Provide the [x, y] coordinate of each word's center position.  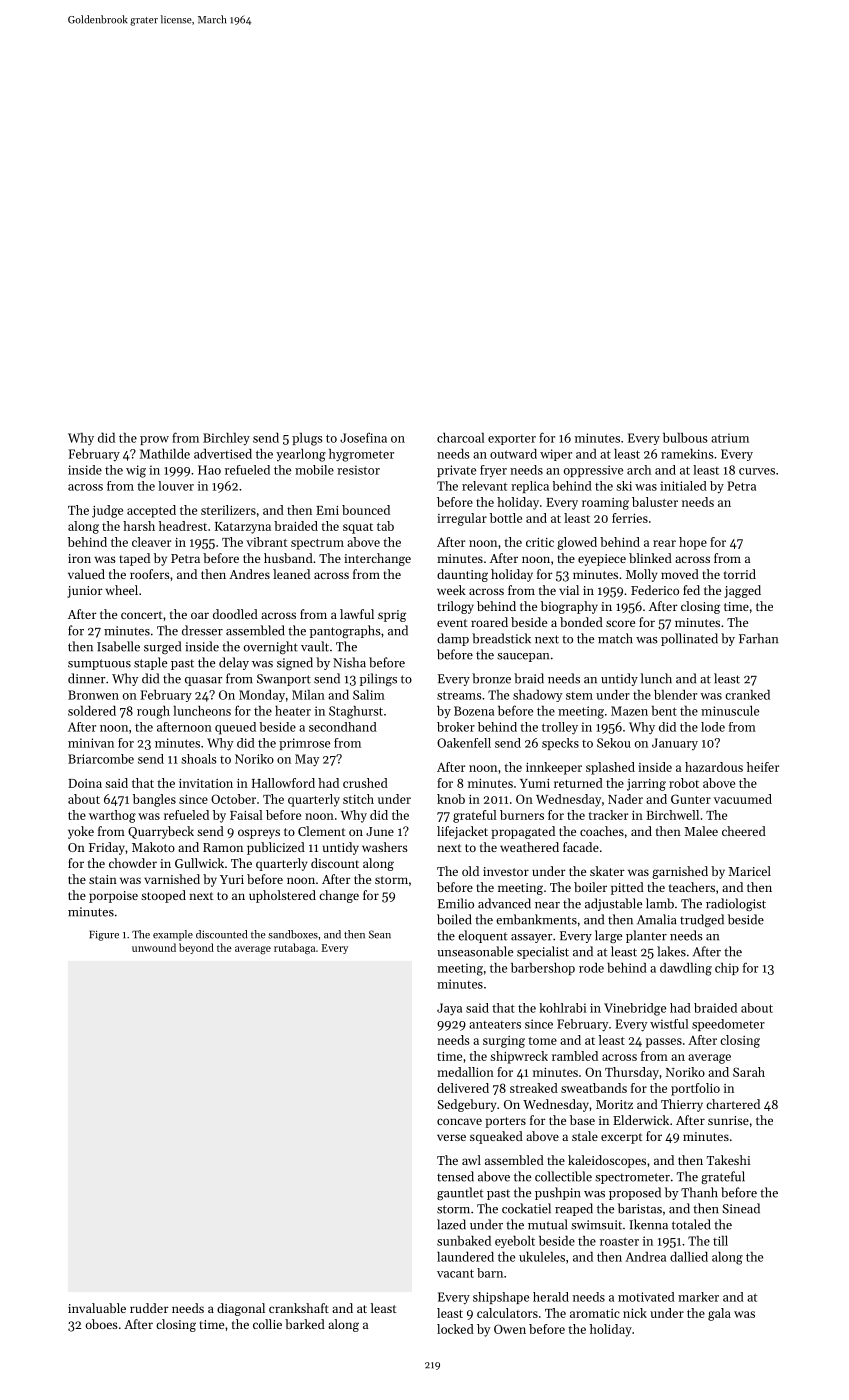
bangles [154, 800]
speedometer [728, 1025]
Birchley [226, 439]
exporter [512, 440]
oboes [102, 1324]
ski [624, 486]
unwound [154, 947]
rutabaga [294, 949]
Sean [380, 934]
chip [727, 969]
